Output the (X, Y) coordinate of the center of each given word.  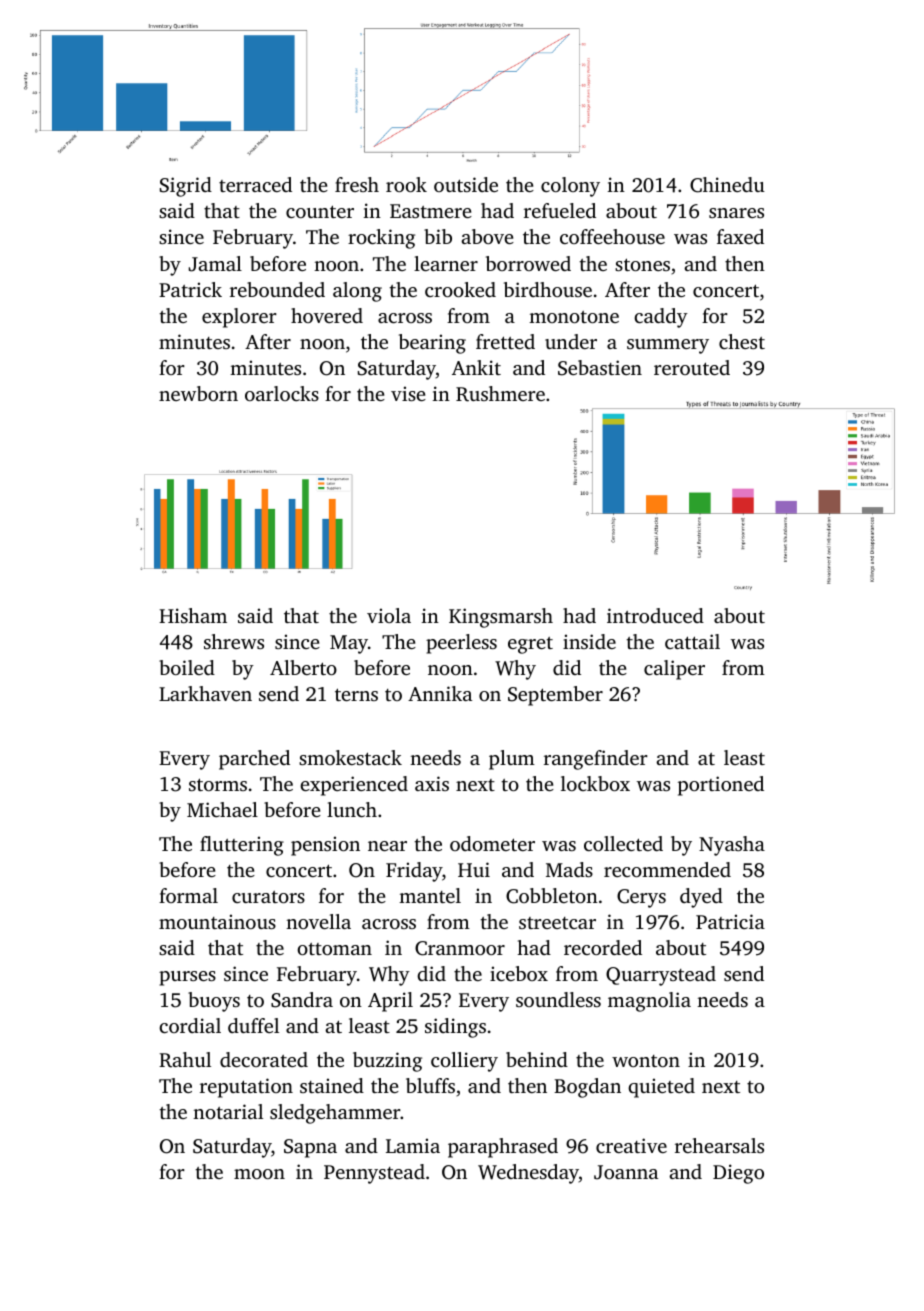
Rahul (185, 1060)
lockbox (595, 783)
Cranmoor (460, 948)
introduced (655, 615)
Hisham (193, 615)
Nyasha (732, 846)
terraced (255, 184)
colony (570, 187)
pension (325, 846)
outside (466, 184)
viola (389, 615)
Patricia (730, 921)
